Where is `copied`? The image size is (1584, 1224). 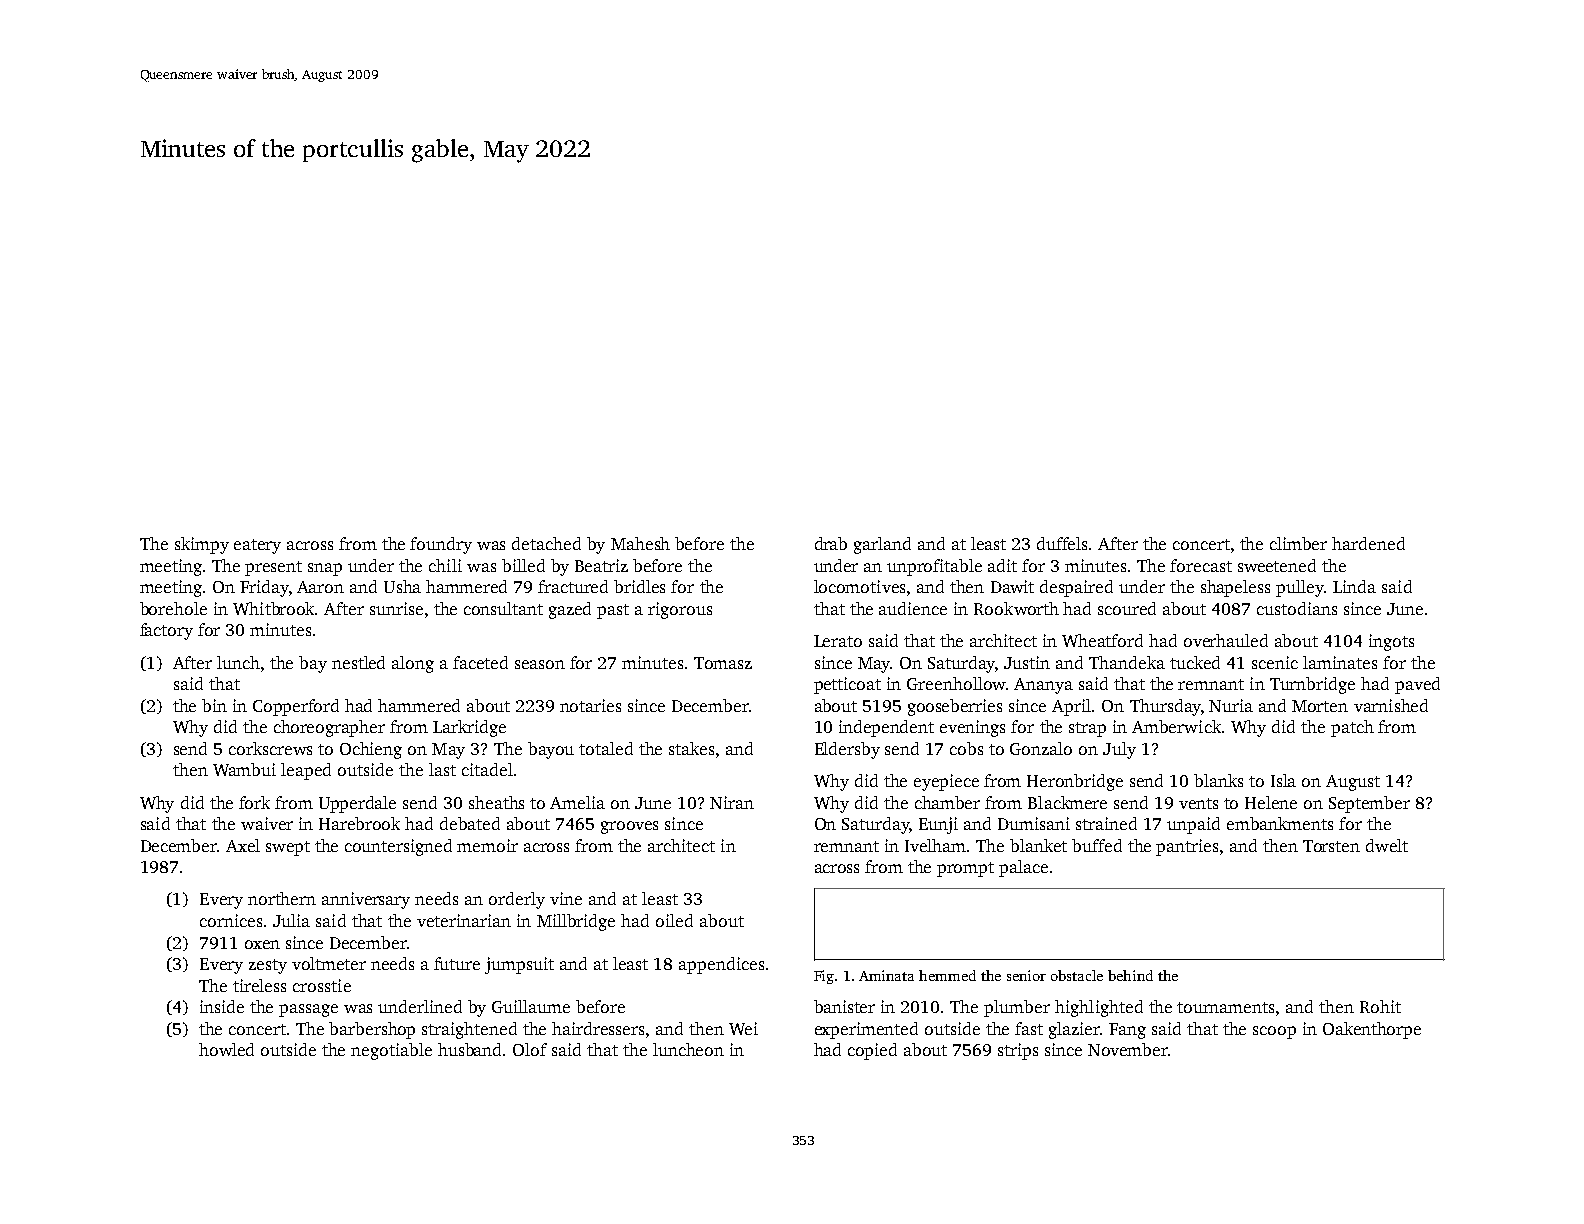 copied is located at coordinates (872, 1051).
